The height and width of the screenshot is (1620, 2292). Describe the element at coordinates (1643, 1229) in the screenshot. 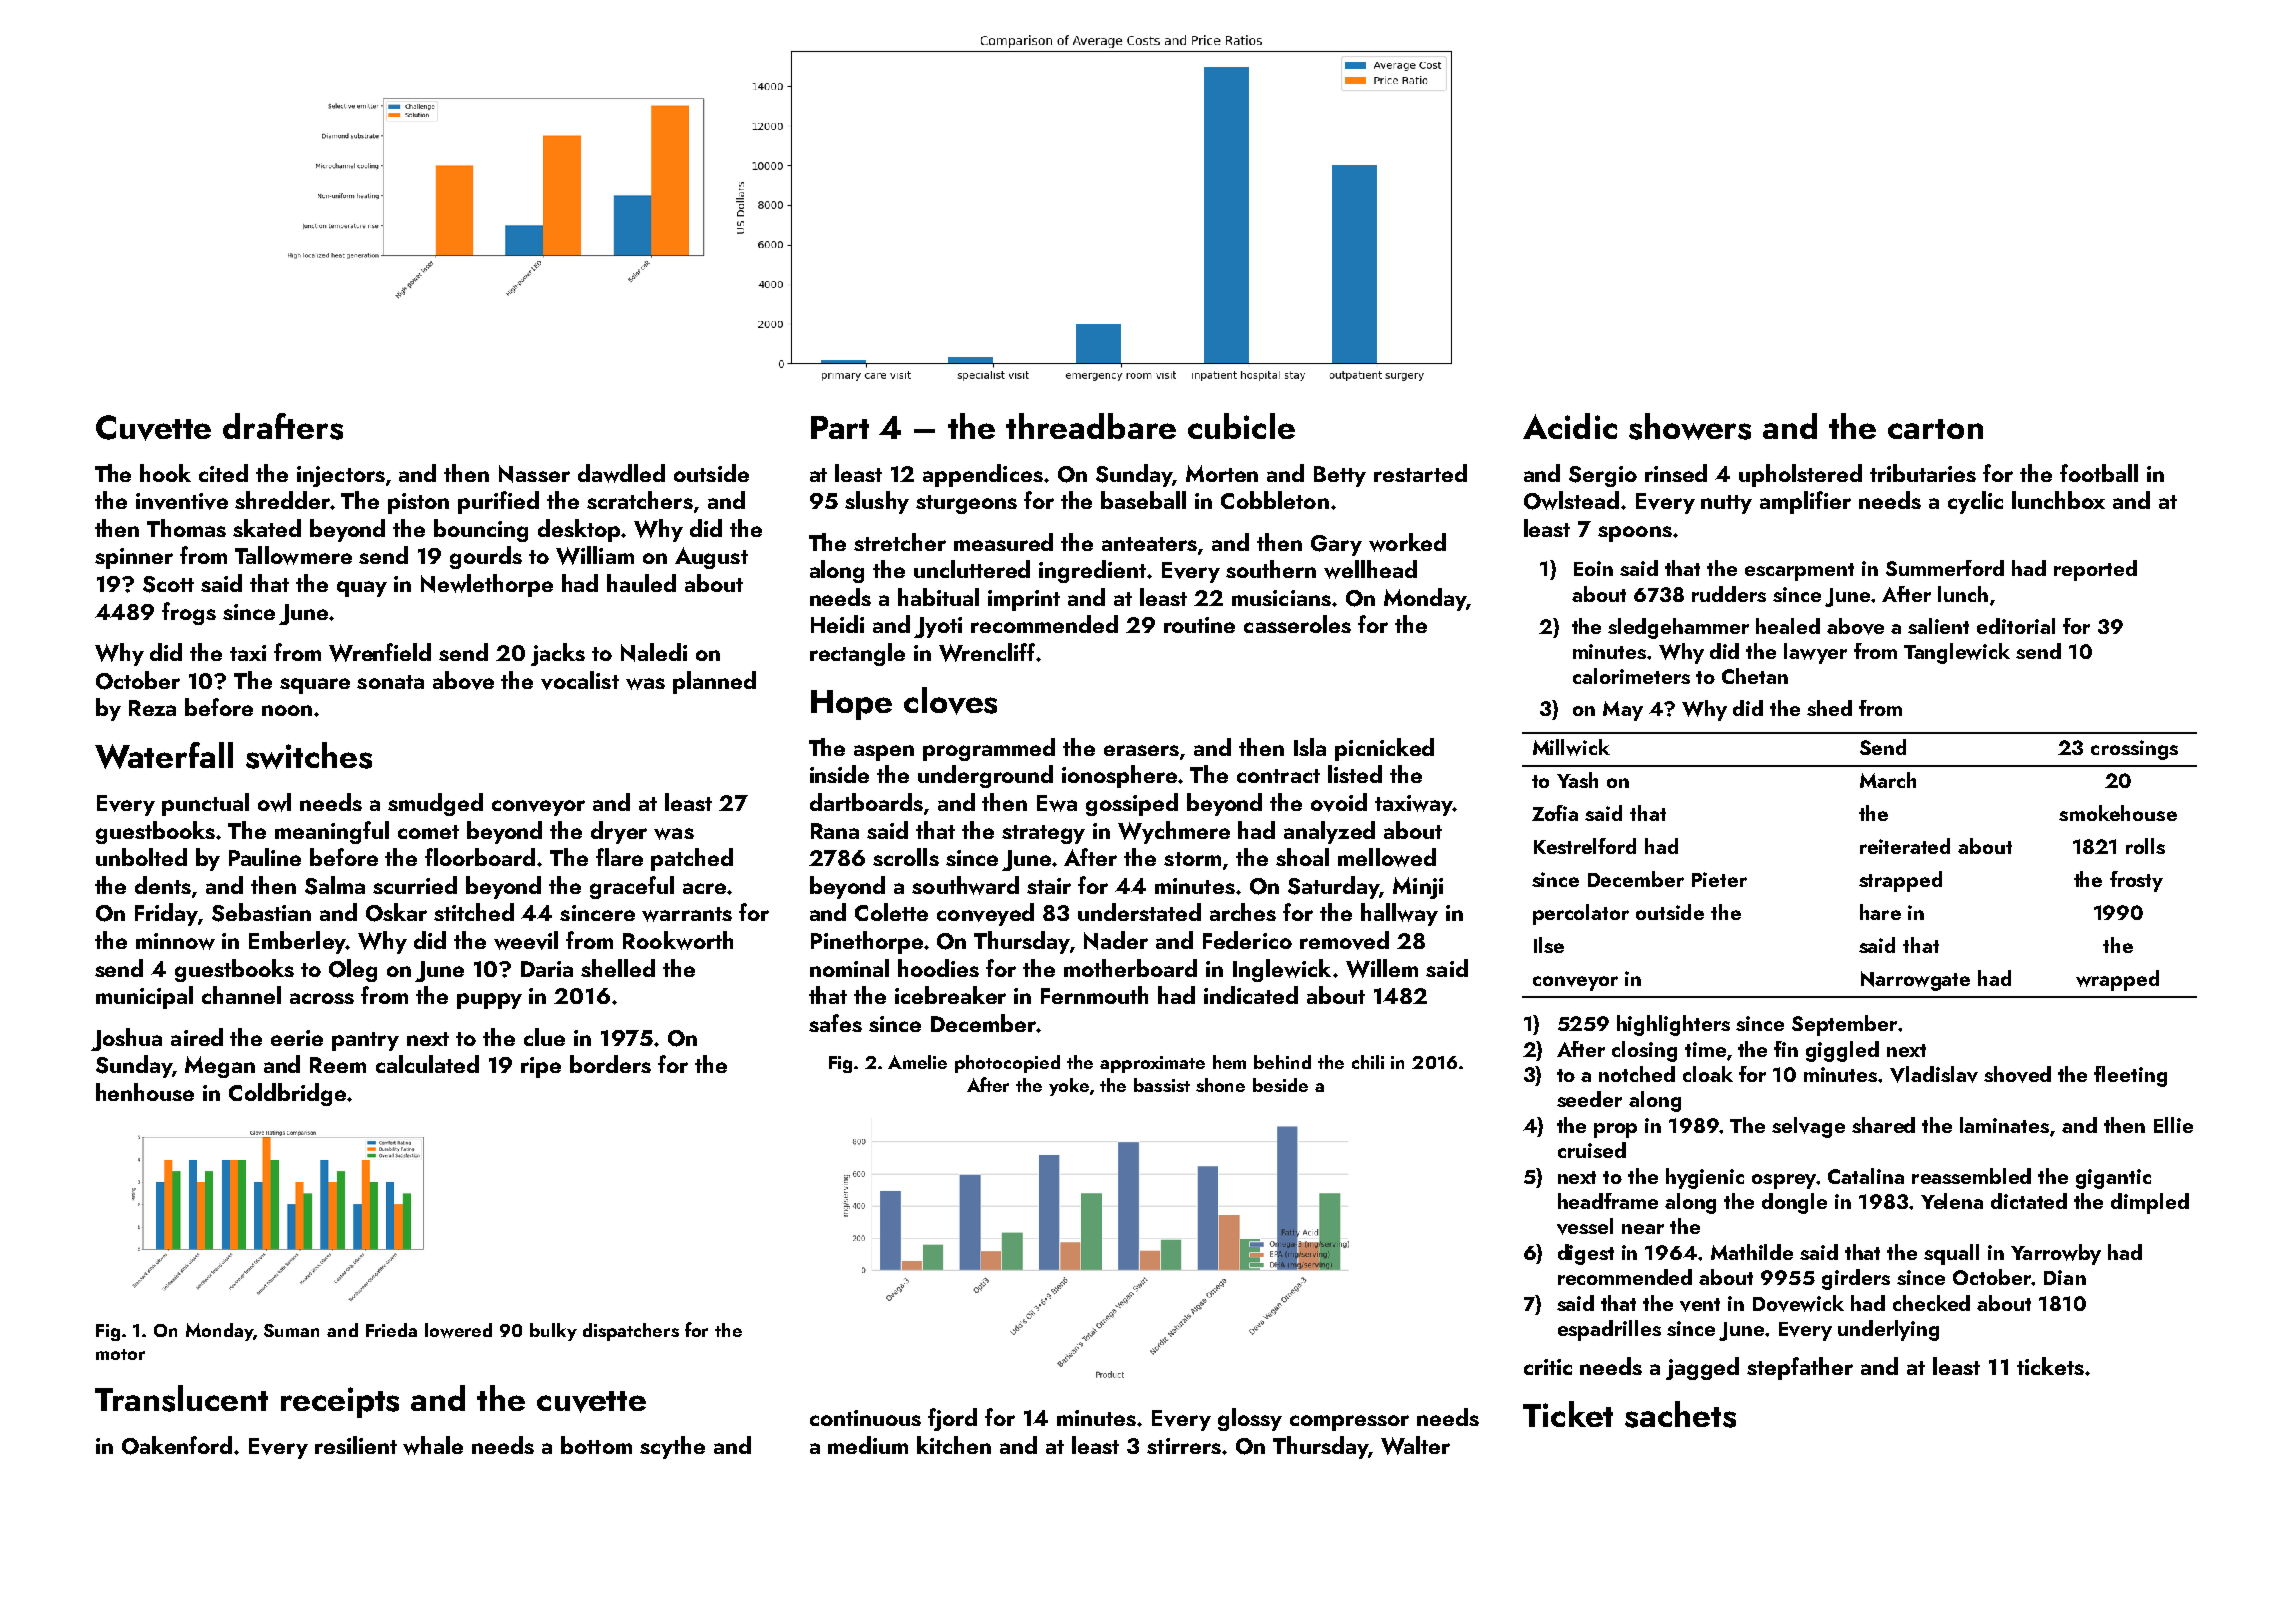

I see `near` at that location.
